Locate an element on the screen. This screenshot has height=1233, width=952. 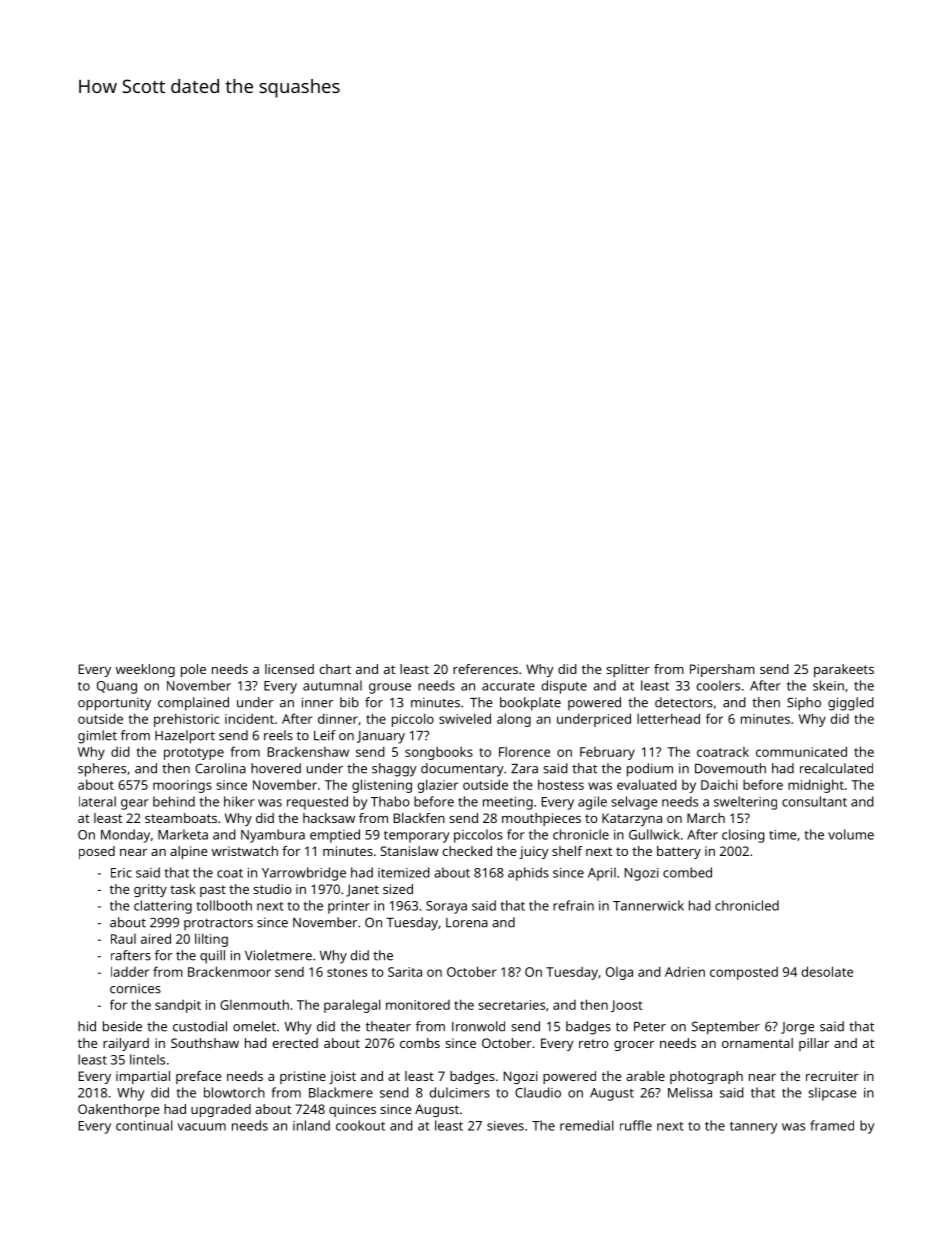
grocer is located at coordinates (634, 1046).
